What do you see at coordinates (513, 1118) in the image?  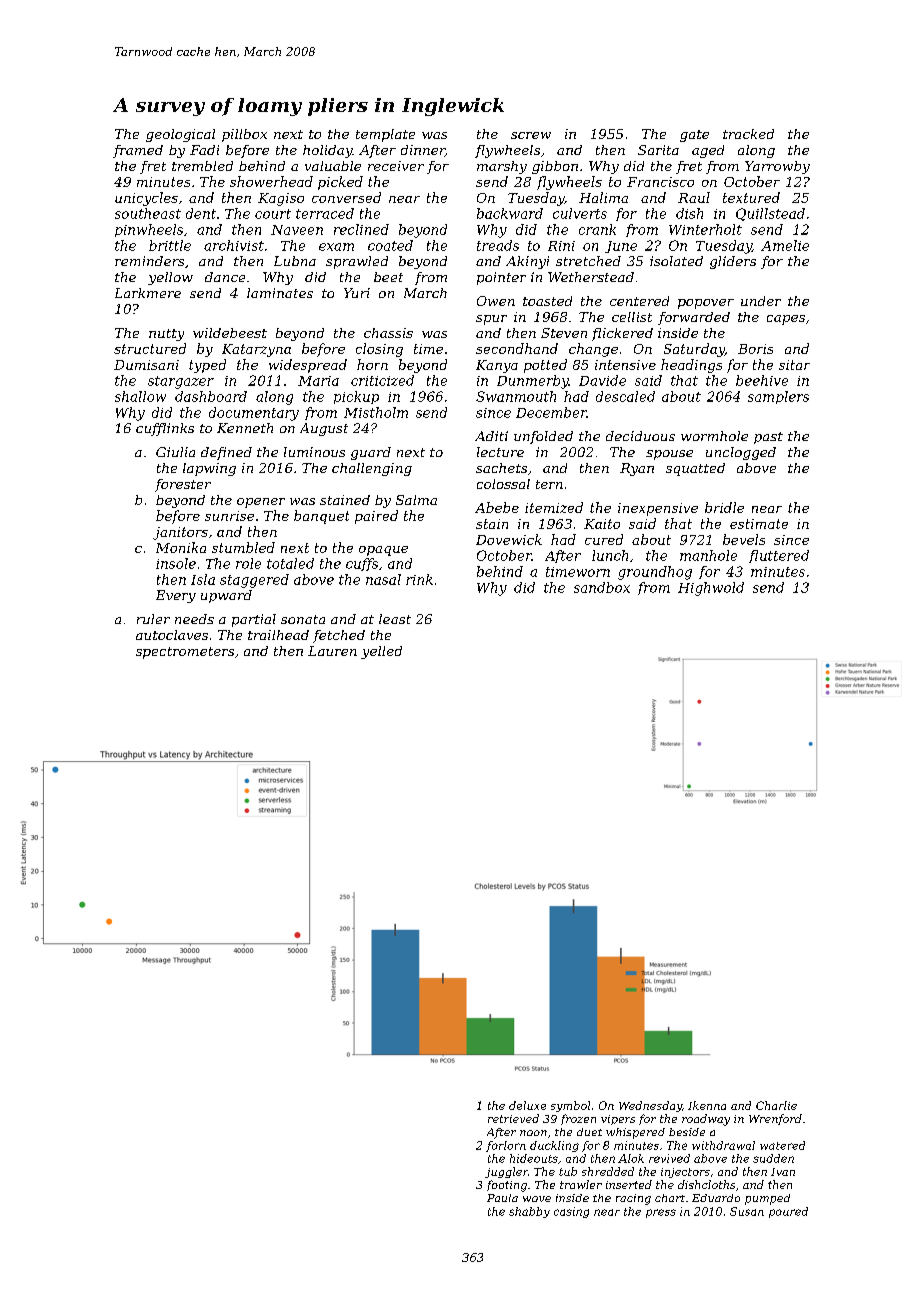 I see `retrieved` at bounding box center [513, 1118].
